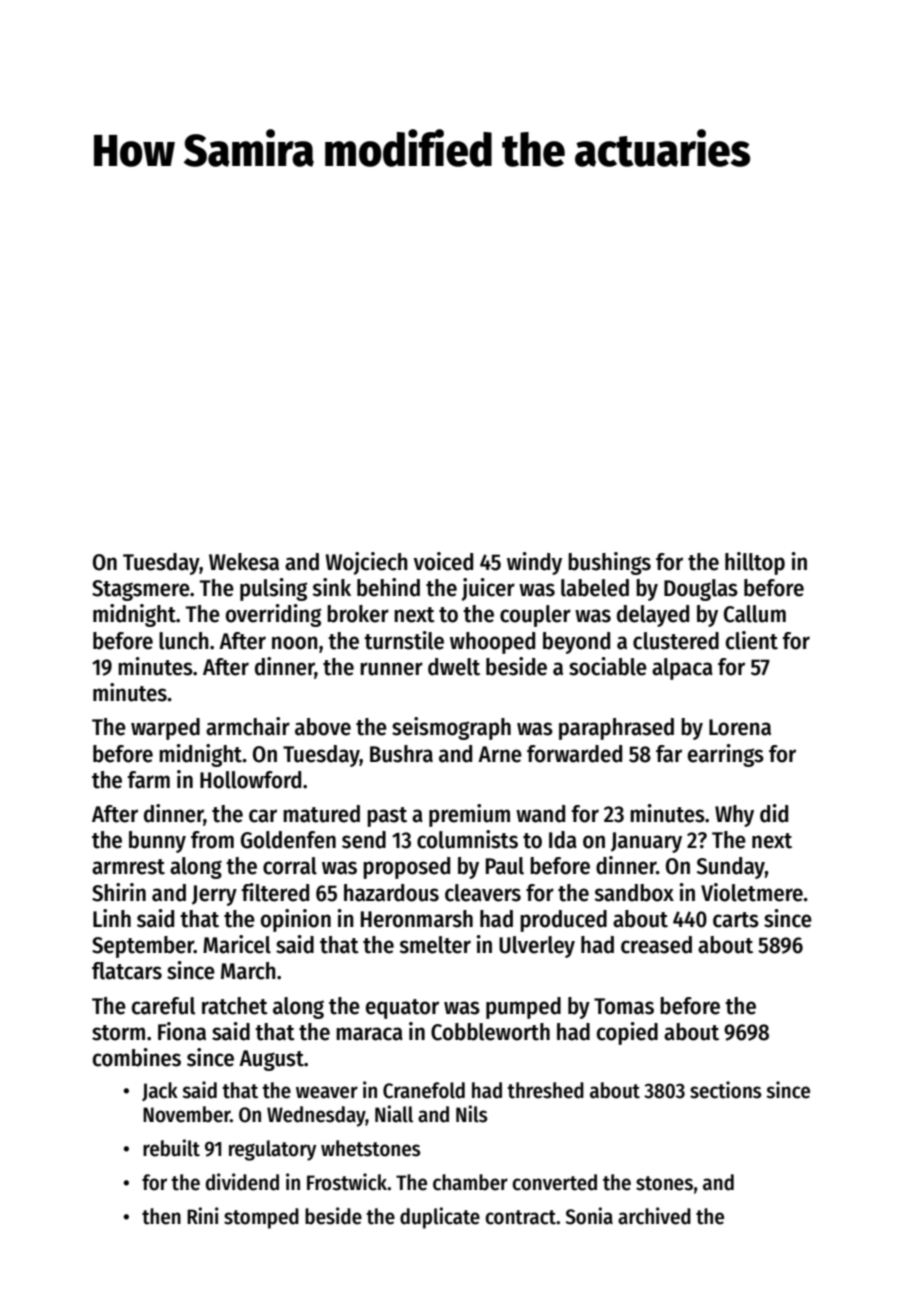 This image has width=908, height=1316. What do you see at coordinates (163, 1006) in the image?
I see `careful` at bounding box center [163, 1006].
